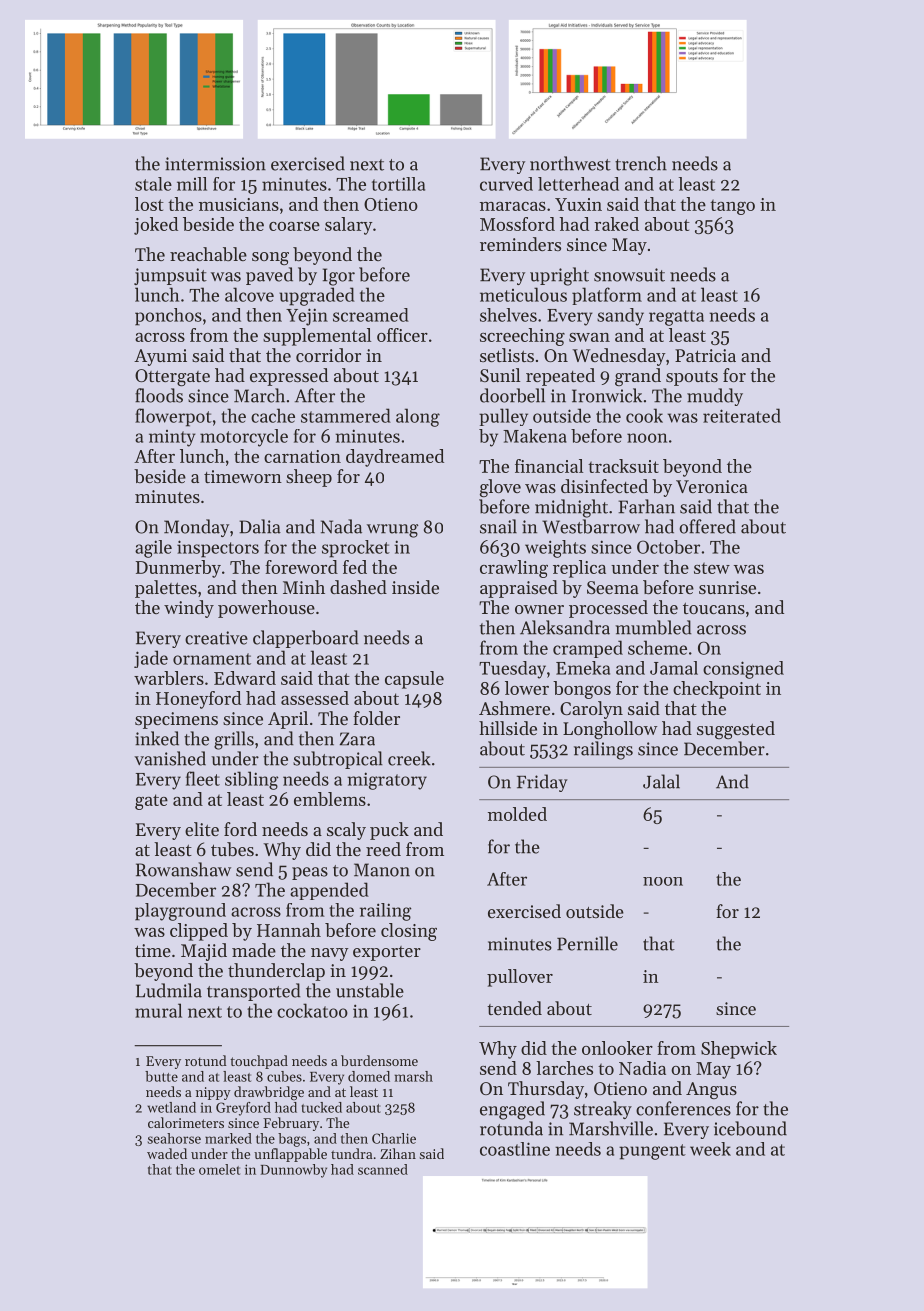 The width and height of the page is (924, 1311). What do you see at coordinates (228, 1138) in the page?
I see `marked` at bounding box center [228, 1138].
